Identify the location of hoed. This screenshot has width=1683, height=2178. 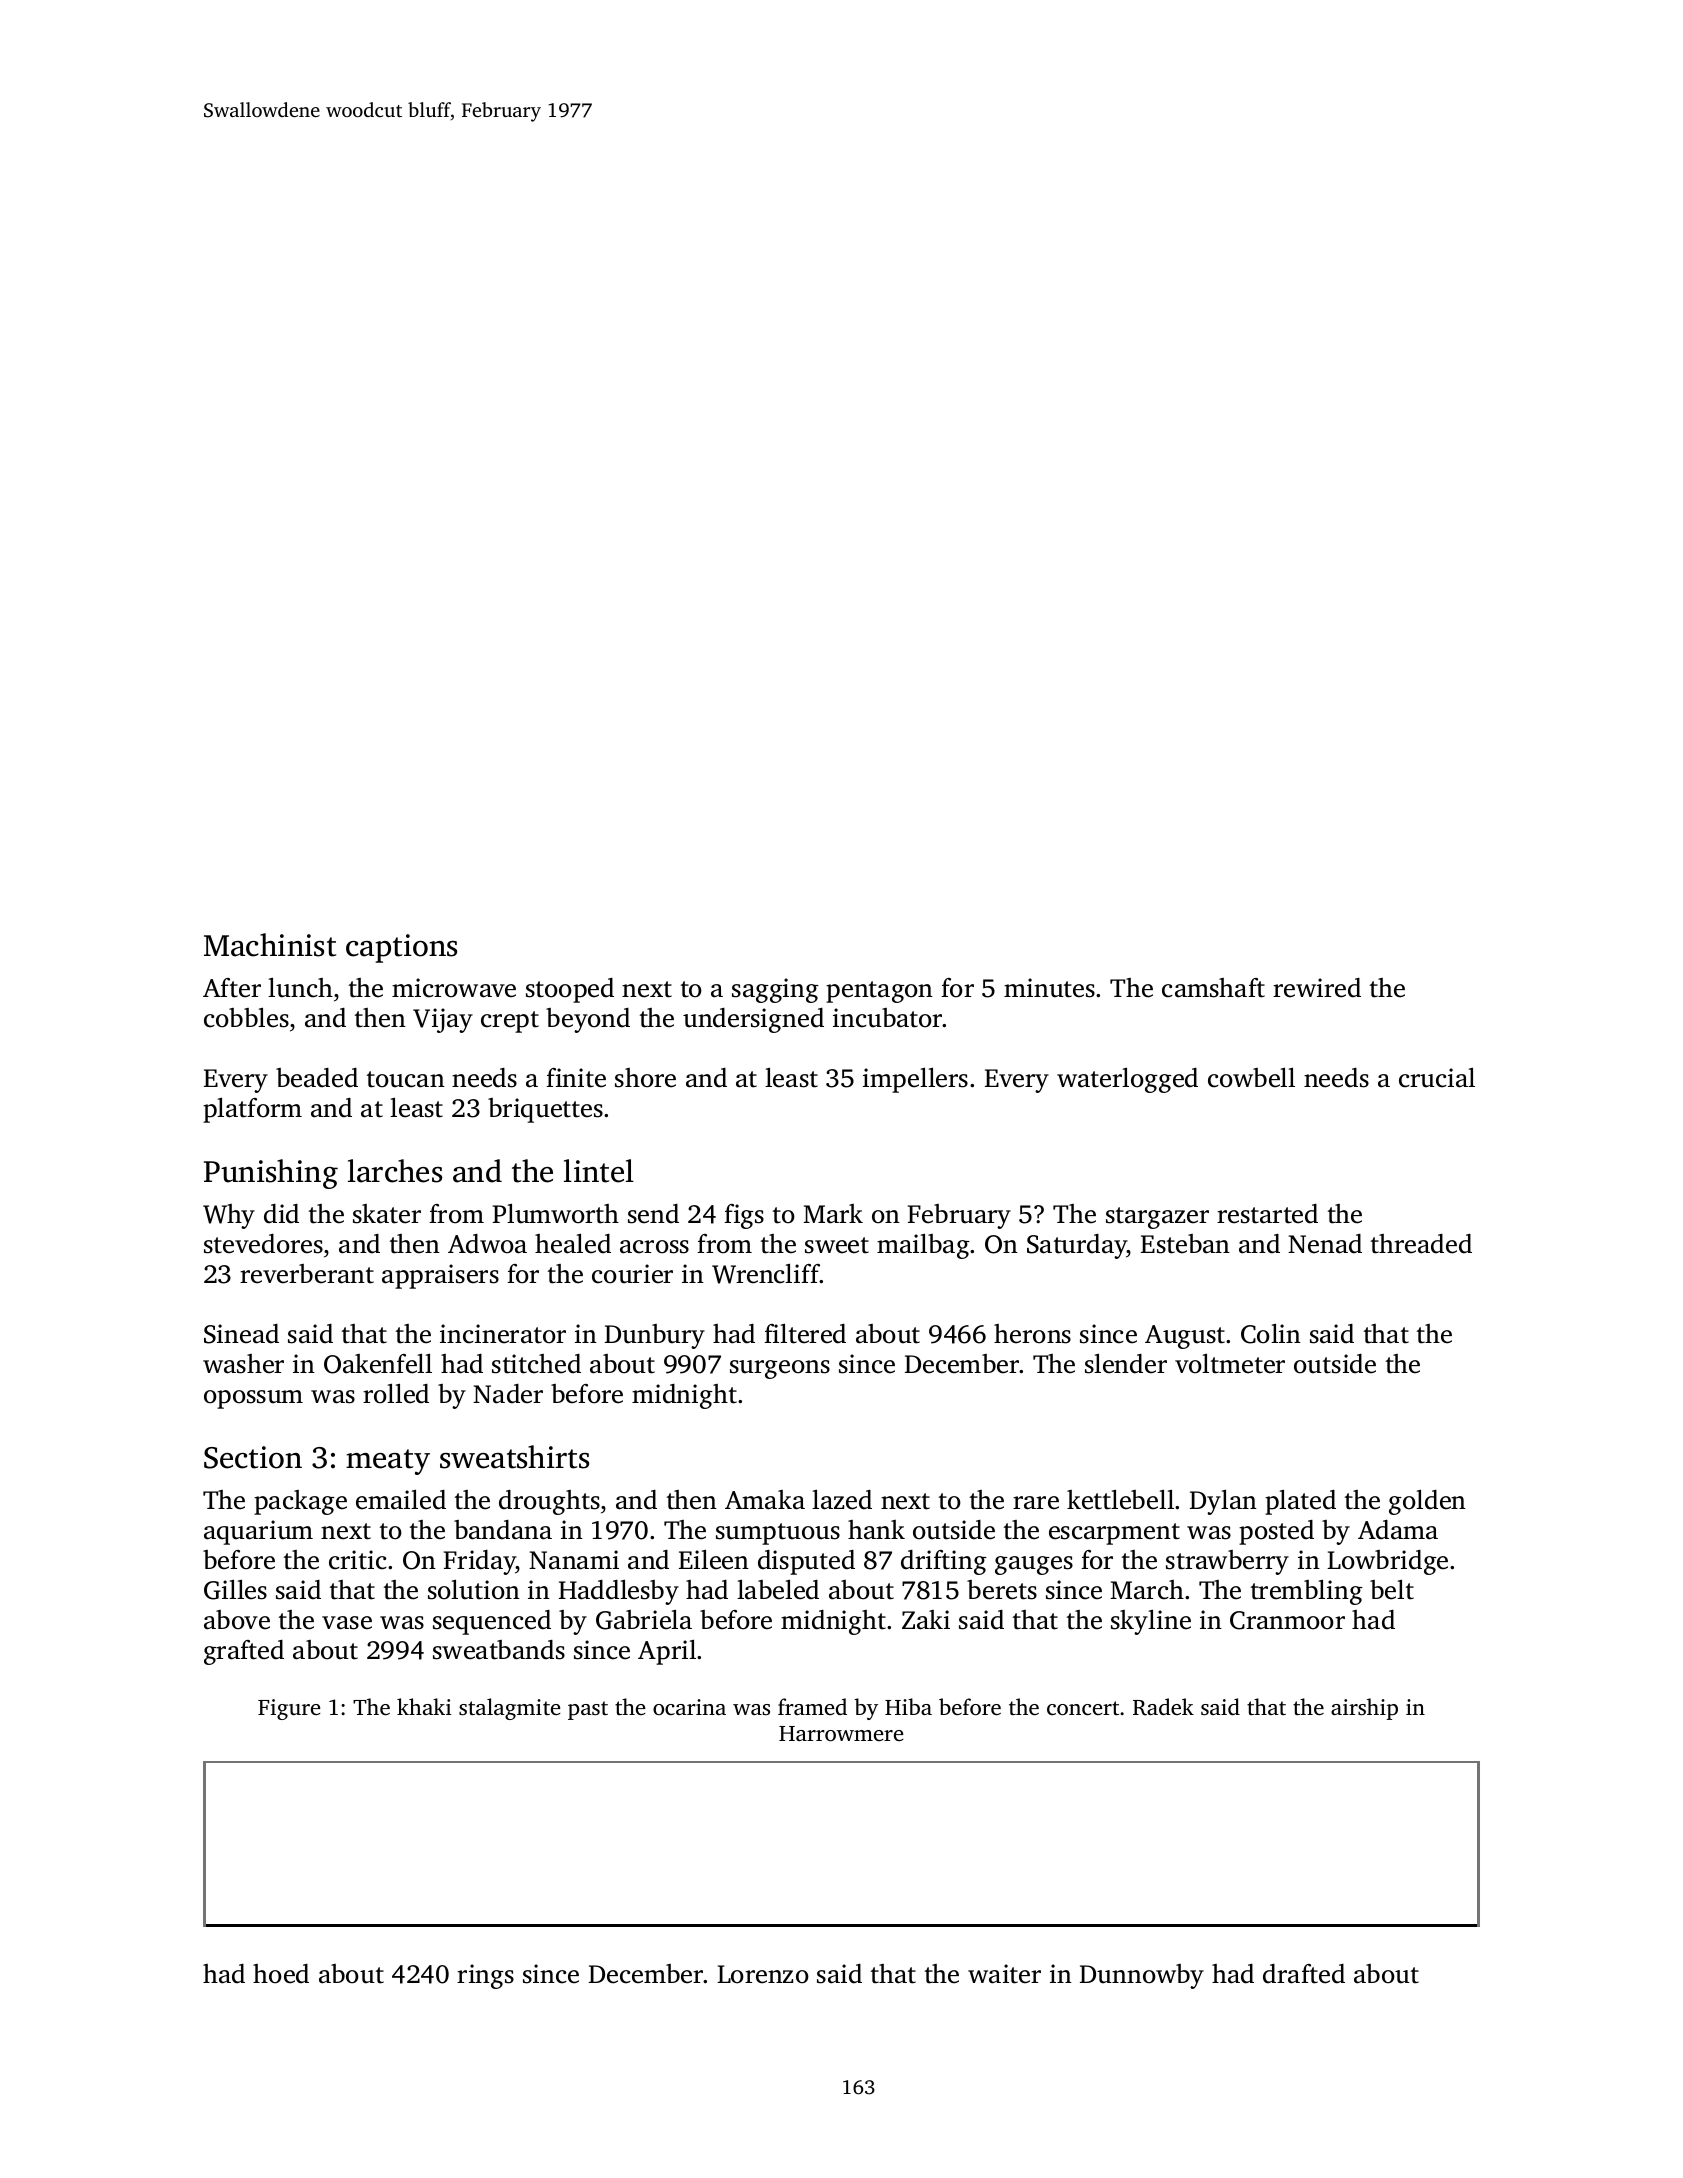
(281, 1974).
